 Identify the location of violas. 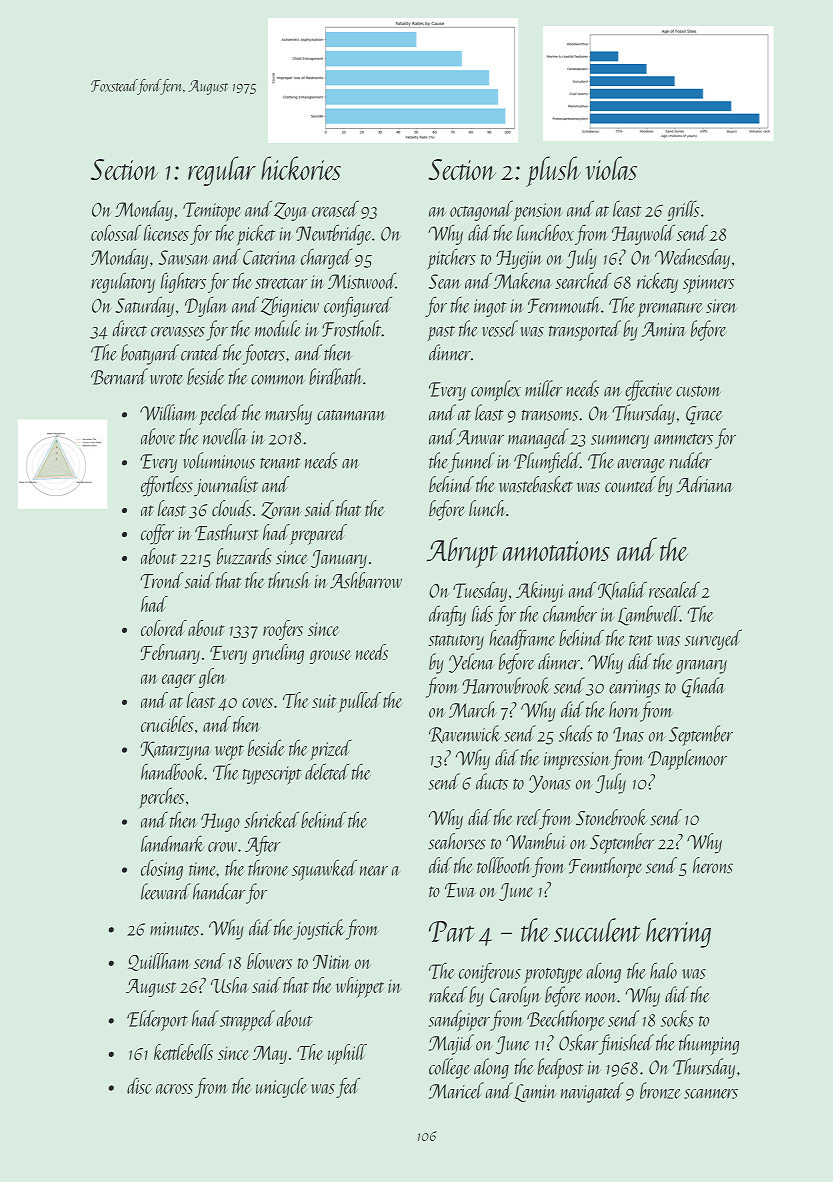
(611, 168).
